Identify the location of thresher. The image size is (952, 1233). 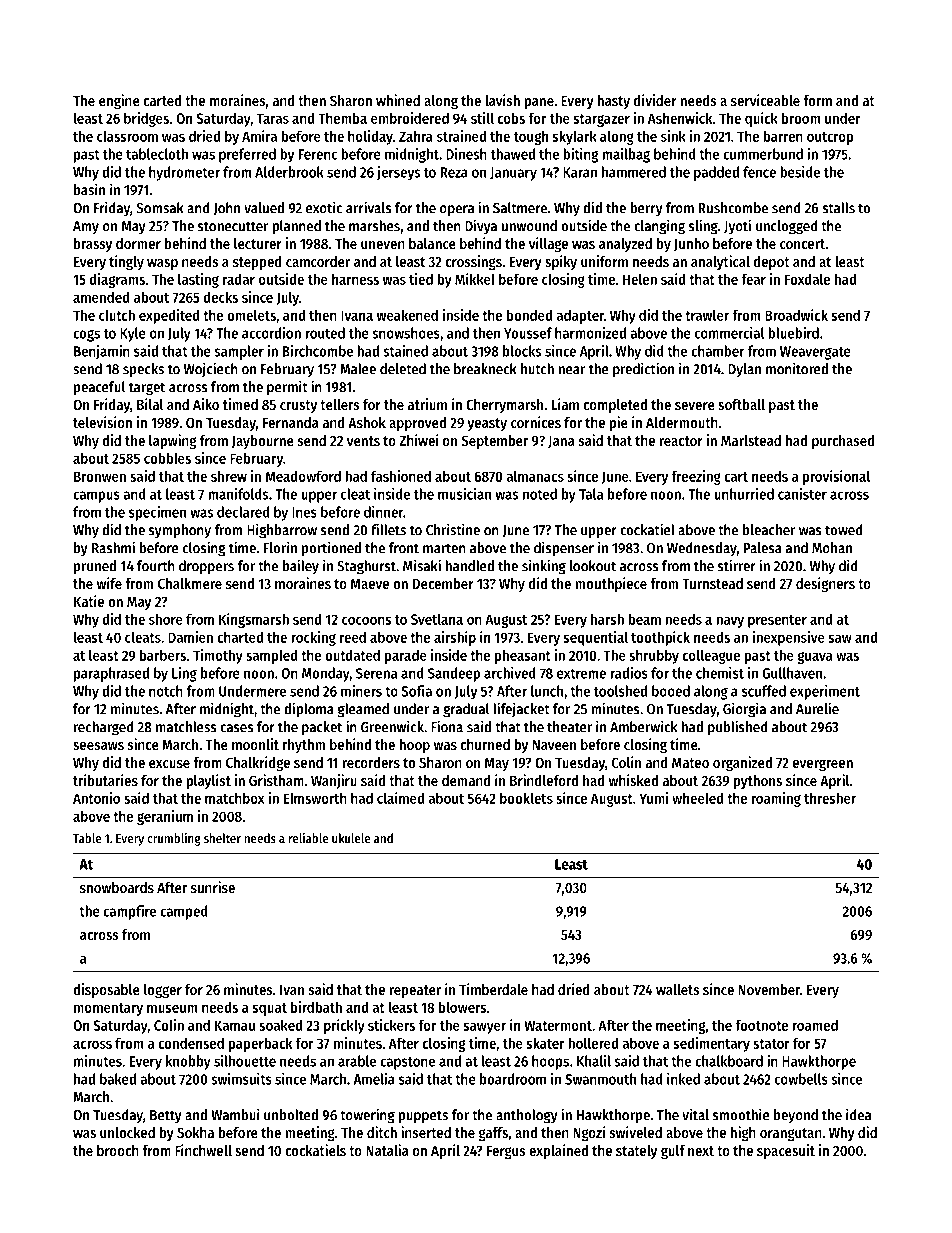
(830, 798).
